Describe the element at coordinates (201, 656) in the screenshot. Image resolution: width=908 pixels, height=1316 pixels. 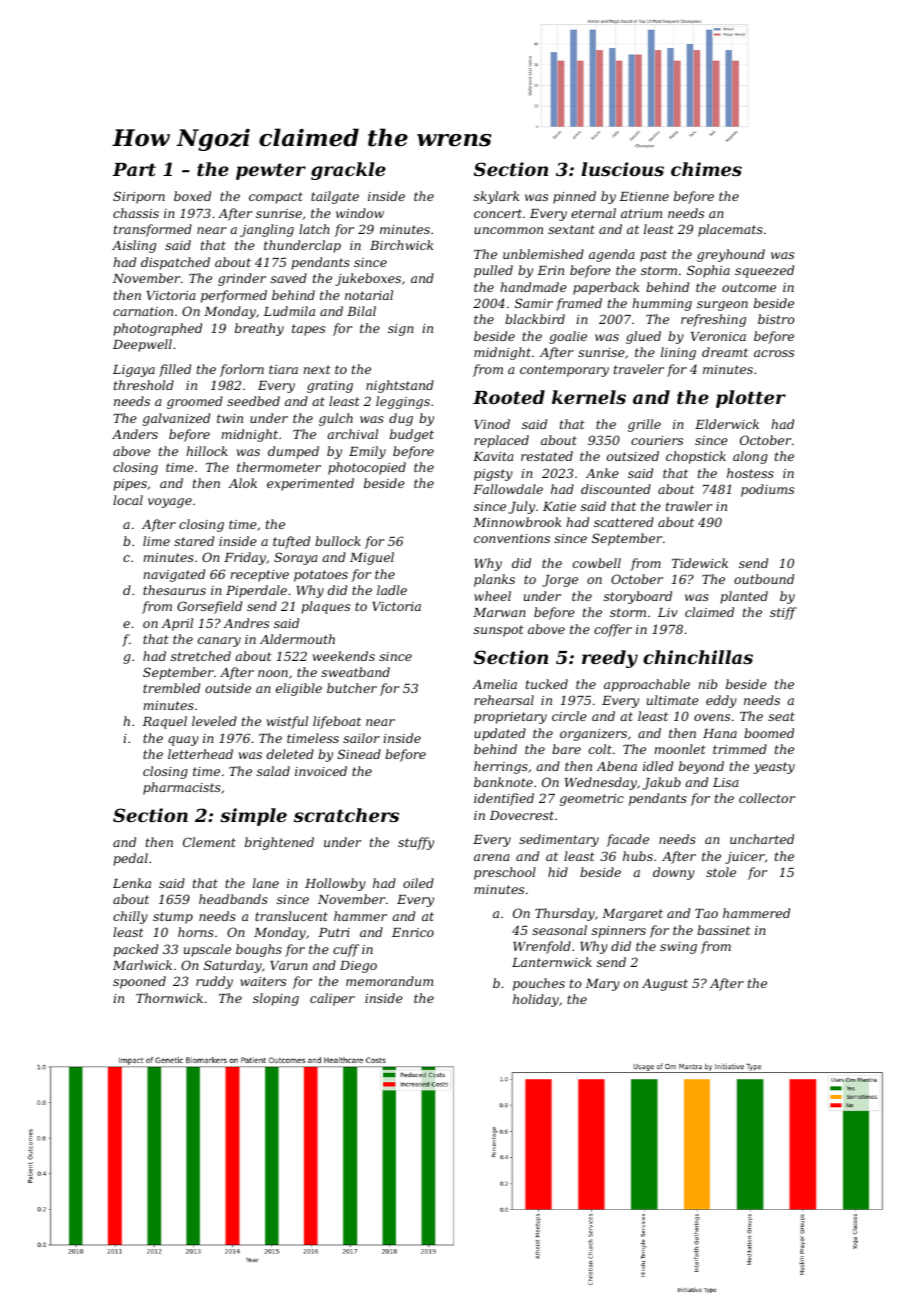
I see `stretched` at that location.
